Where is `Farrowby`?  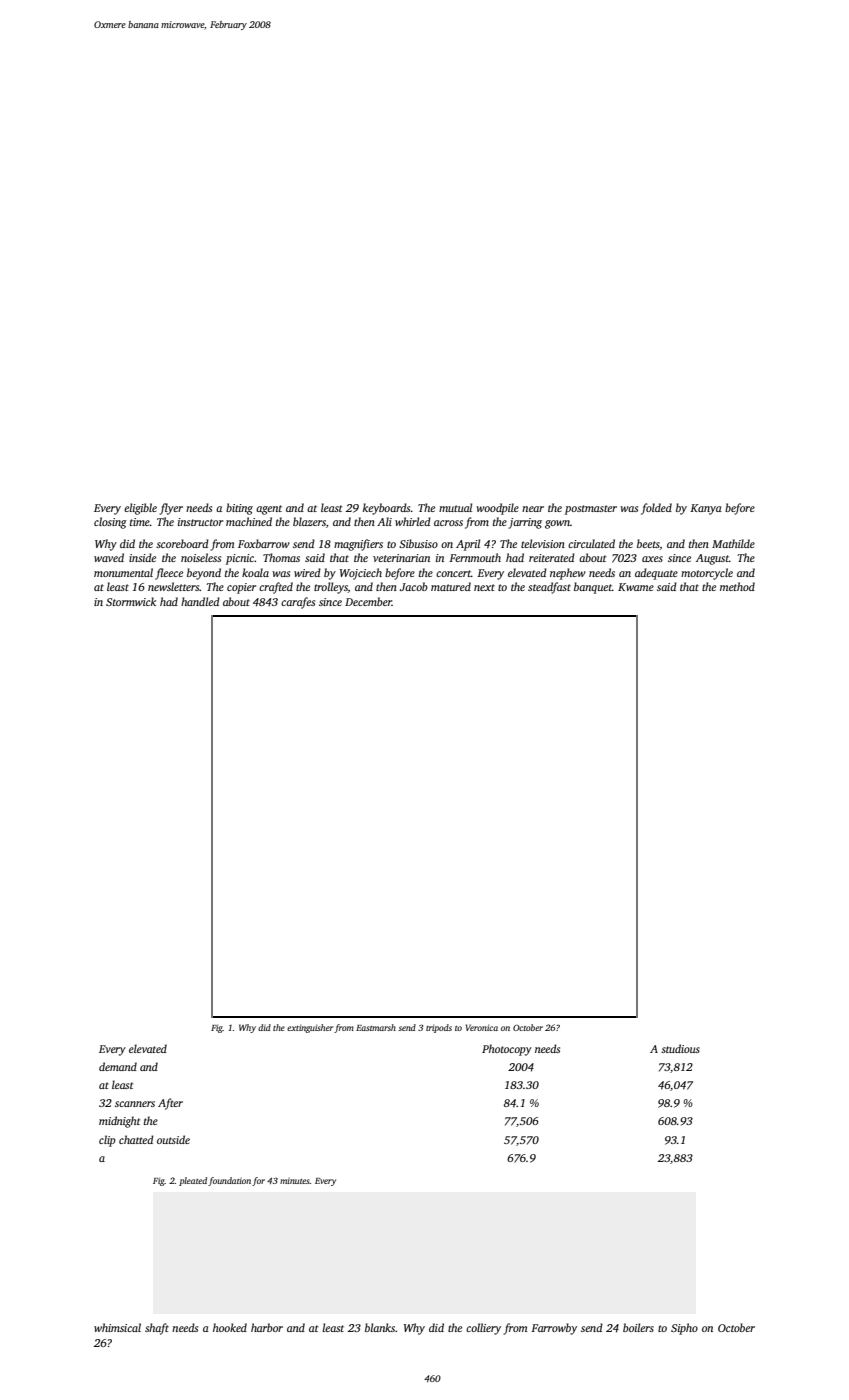 Farrowby is located at coordinates (554, 1329).
